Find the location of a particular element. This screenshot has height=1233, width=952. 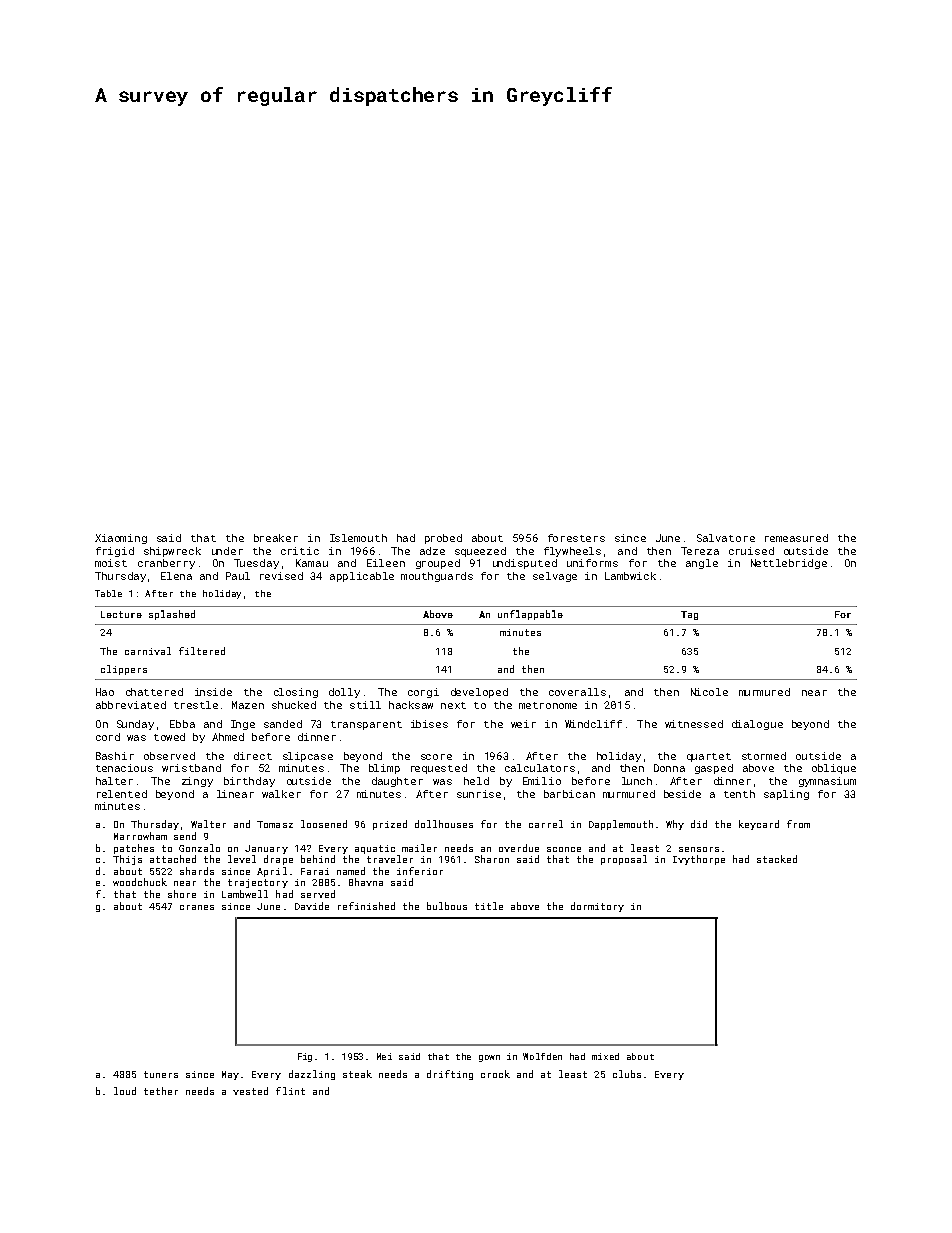

Paul is located at coordinates (238, 576).
